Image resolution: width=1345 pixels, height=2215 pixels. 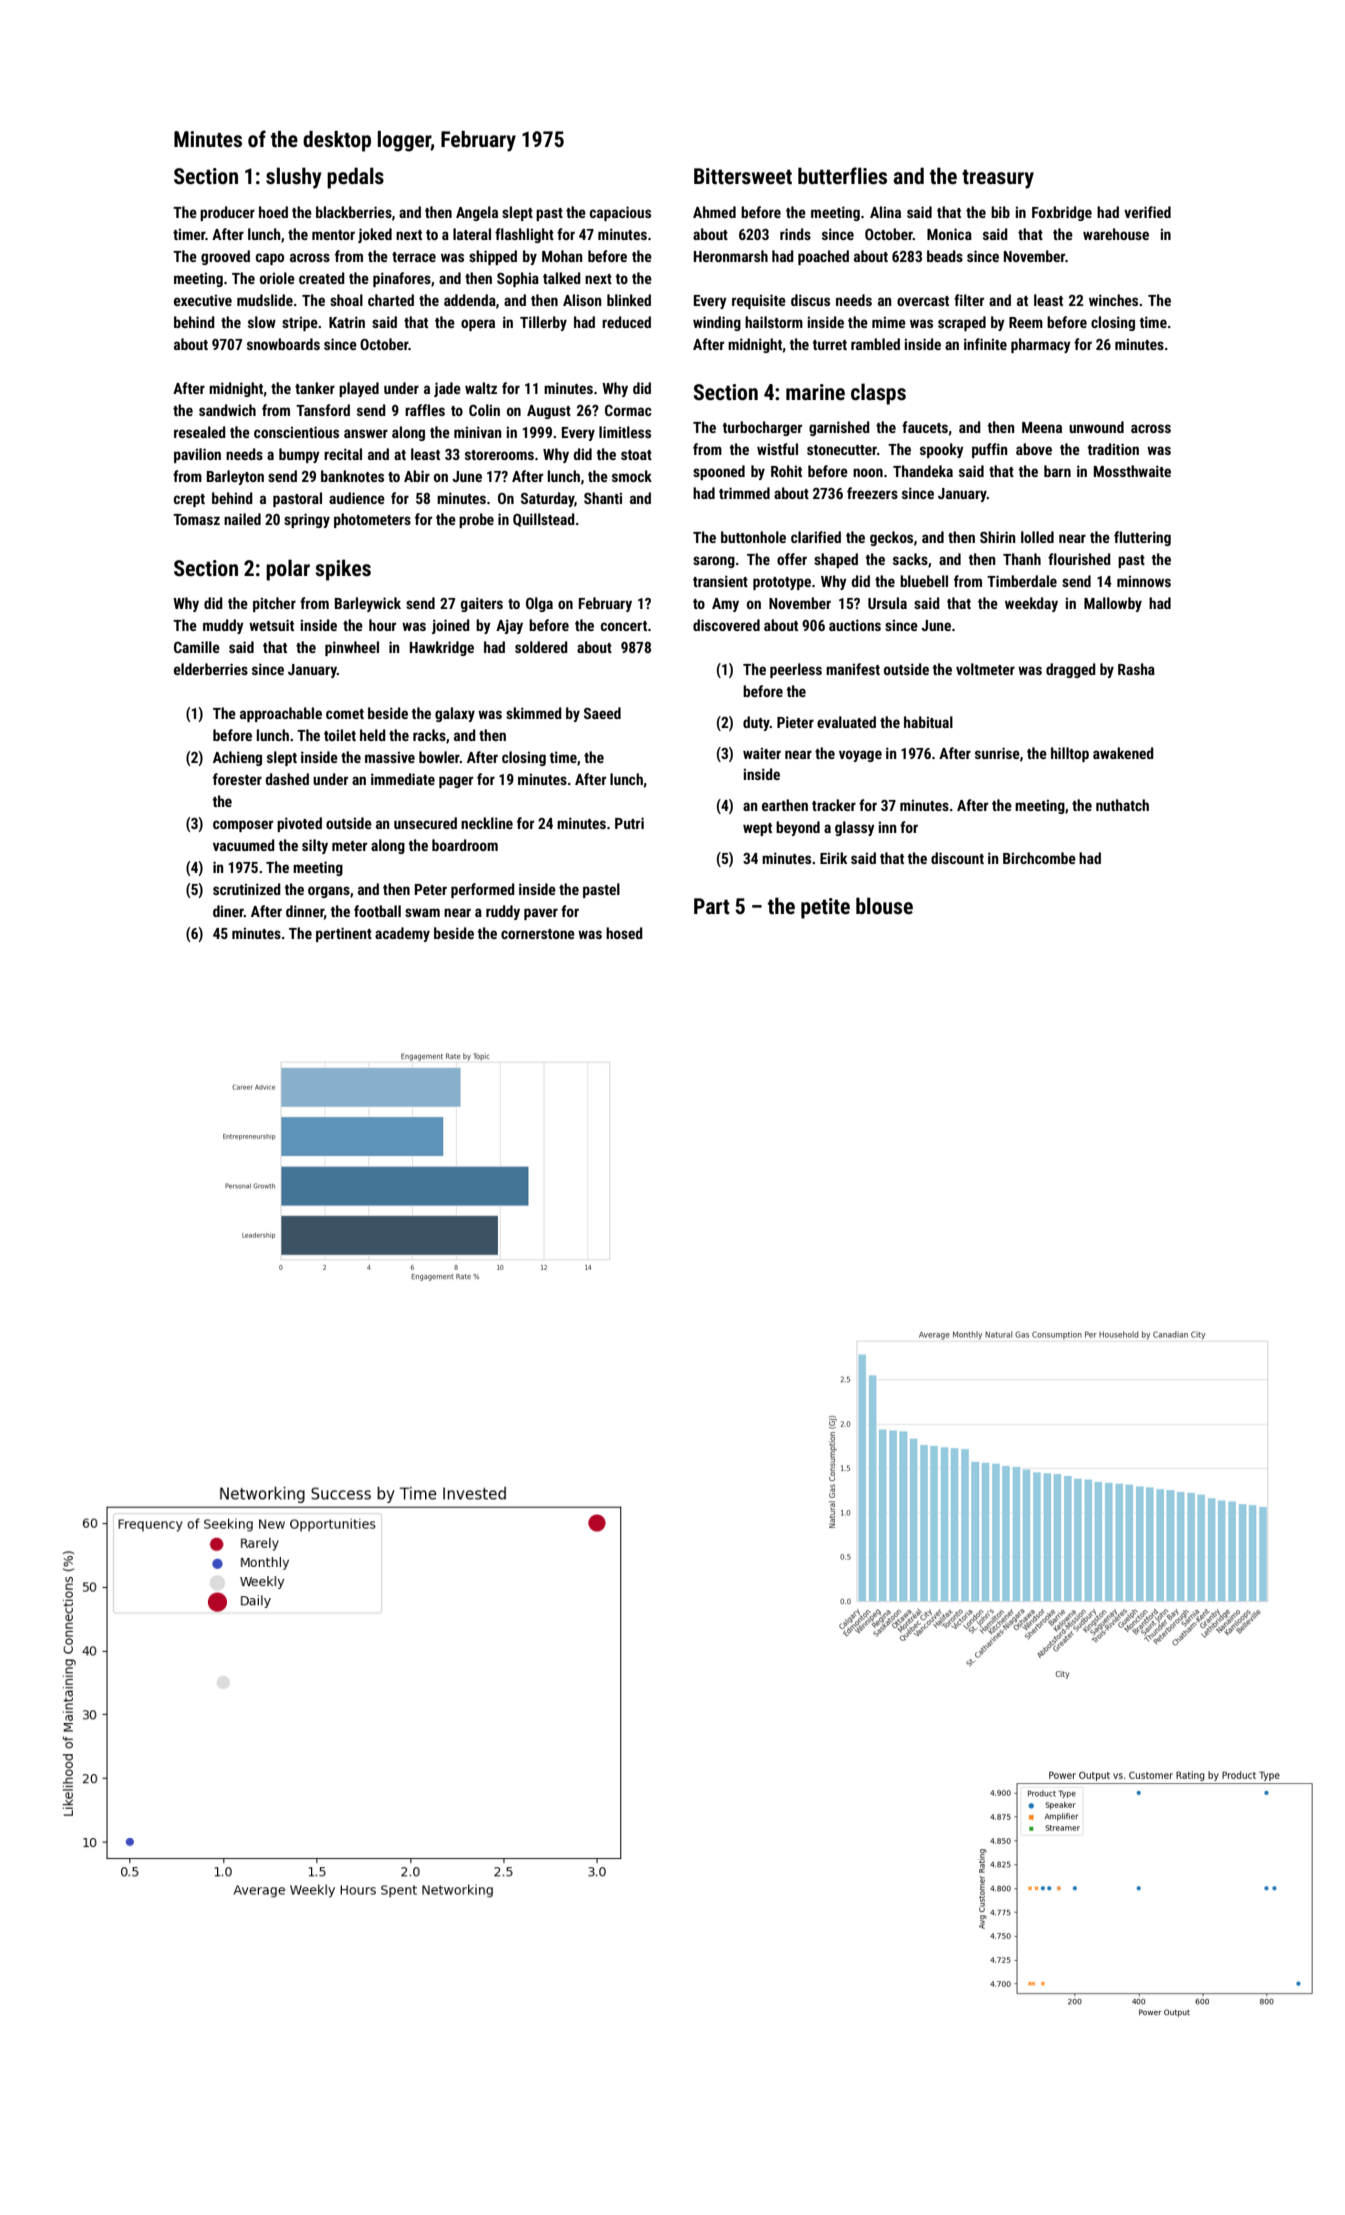 What do you see at coordinates (482, 604) in the document?
I see `gaiters` at bounding box center [482, 604].
